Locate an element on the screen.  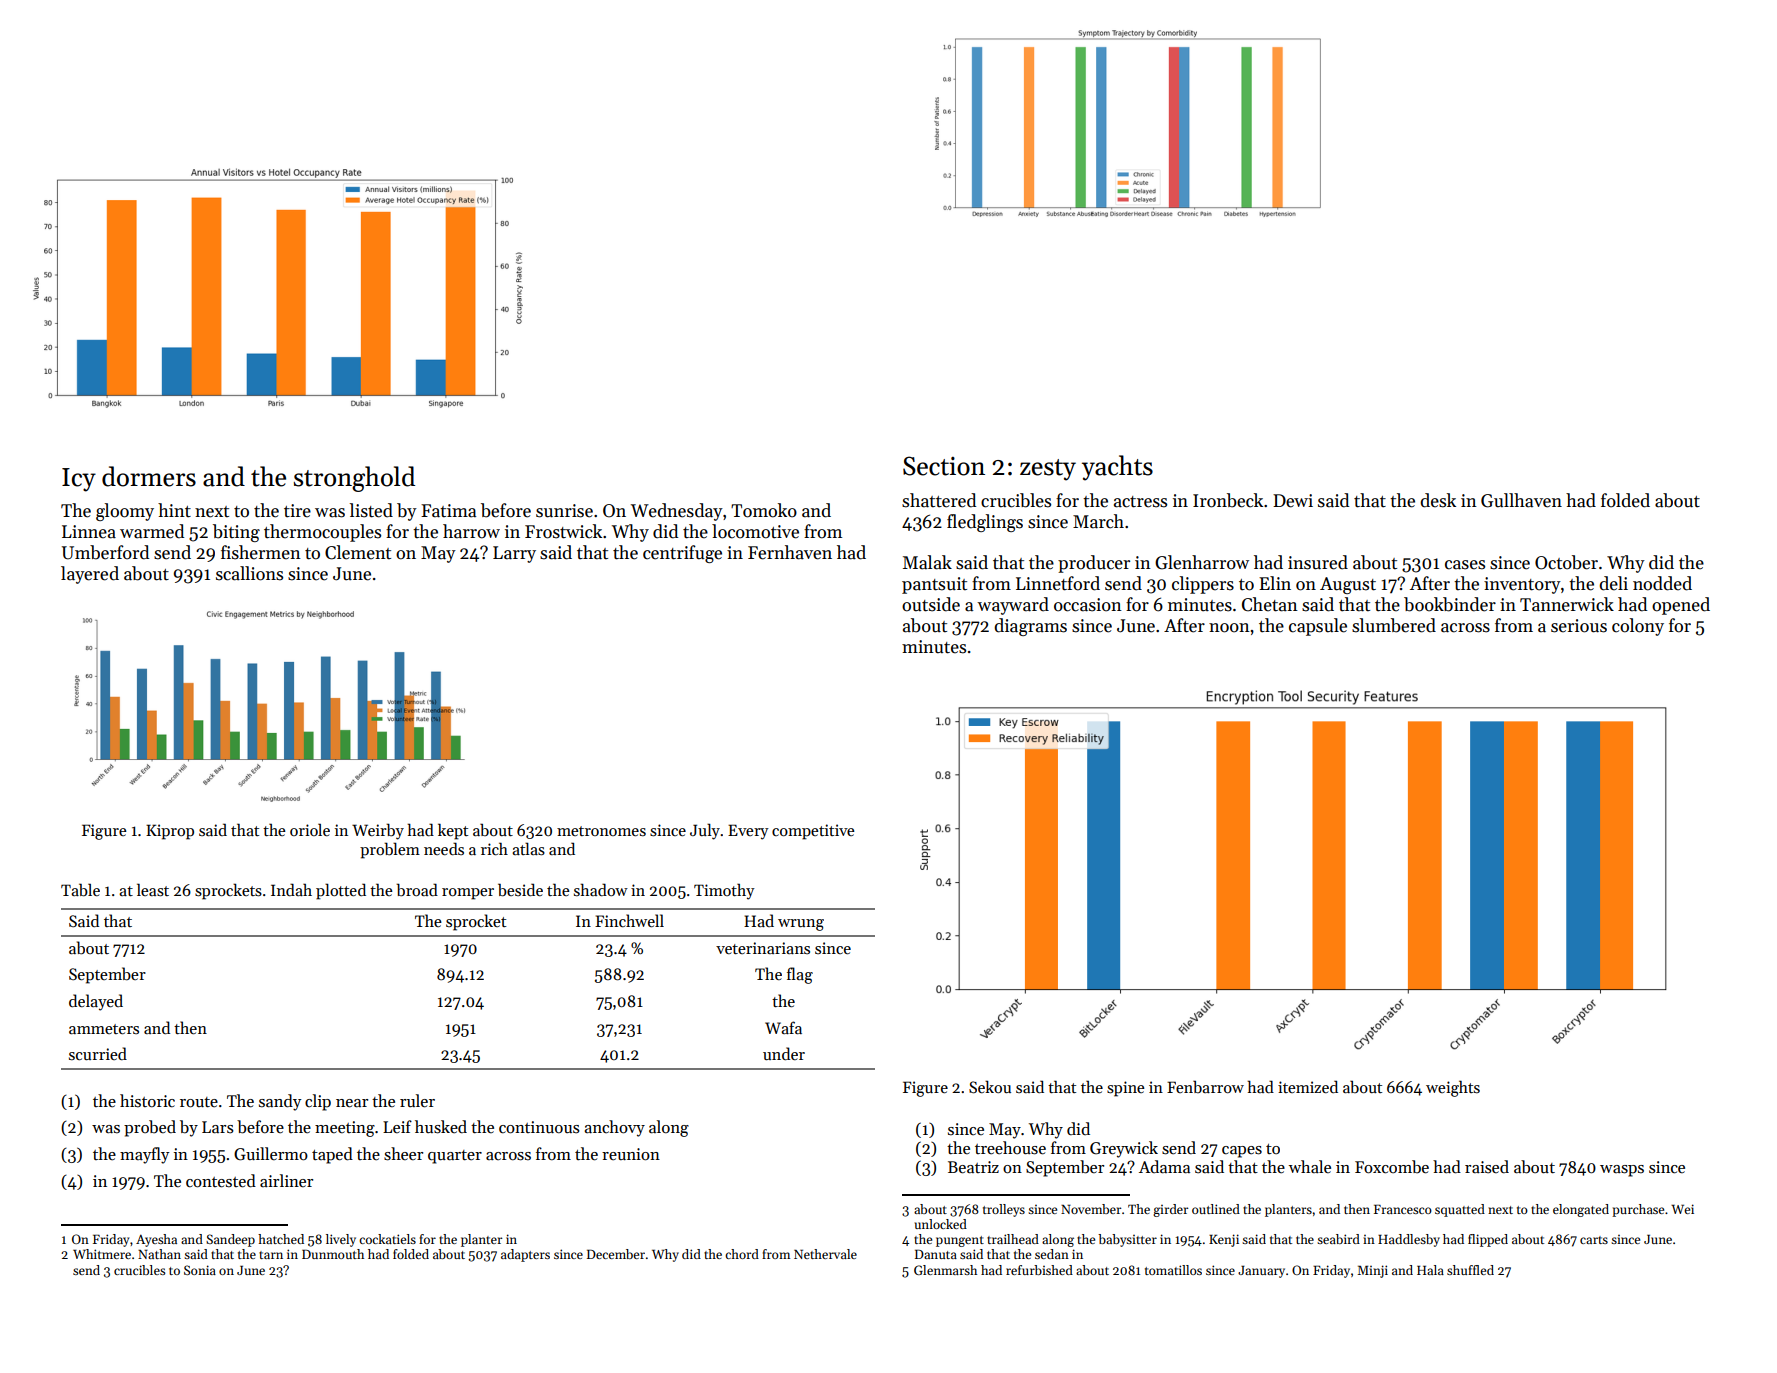
romper is located at coordinates (468, 894).
